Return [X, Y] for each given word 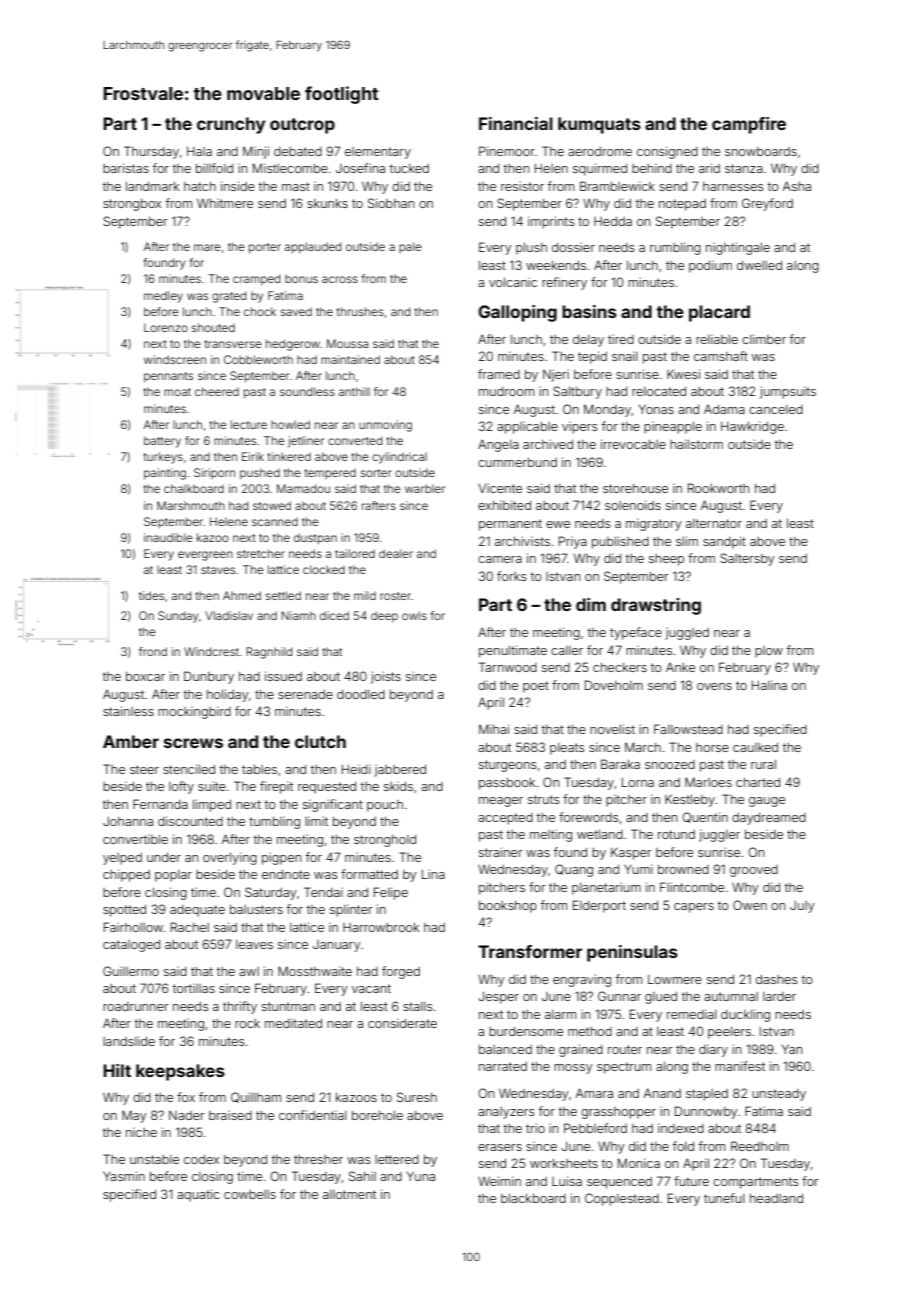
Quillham [256, 1097]
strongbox [132, 205]
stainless [128, 711]
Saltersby [747, 559]
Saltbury [577, 392]
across [340, 279]
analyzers [506, 1113]
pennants [168, 377]
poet [536, 687]
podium [710, 266]
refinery [564, 283]
